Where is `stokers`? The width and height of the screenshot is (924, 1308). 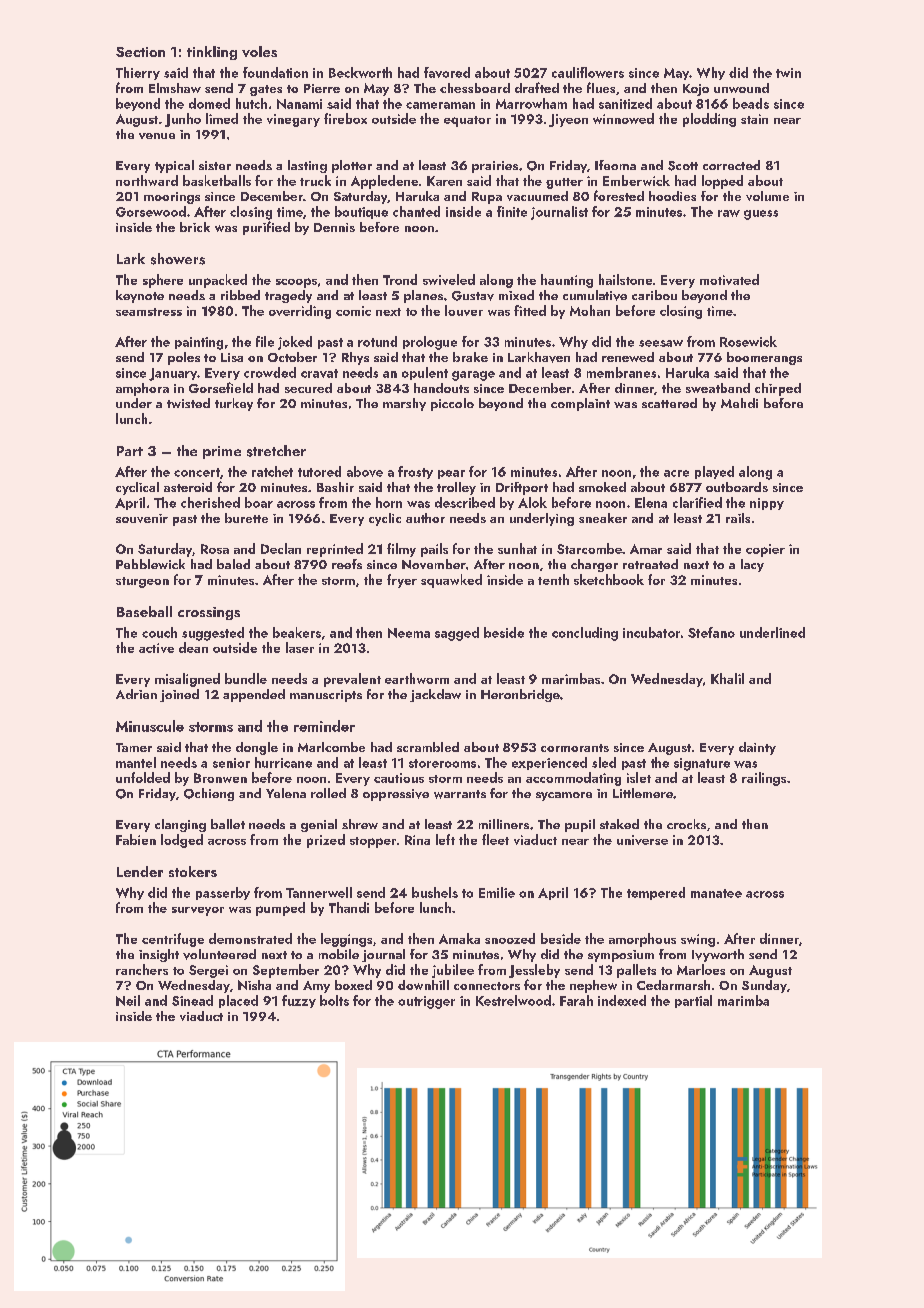 stokers is located at coordinates (193, 871).
